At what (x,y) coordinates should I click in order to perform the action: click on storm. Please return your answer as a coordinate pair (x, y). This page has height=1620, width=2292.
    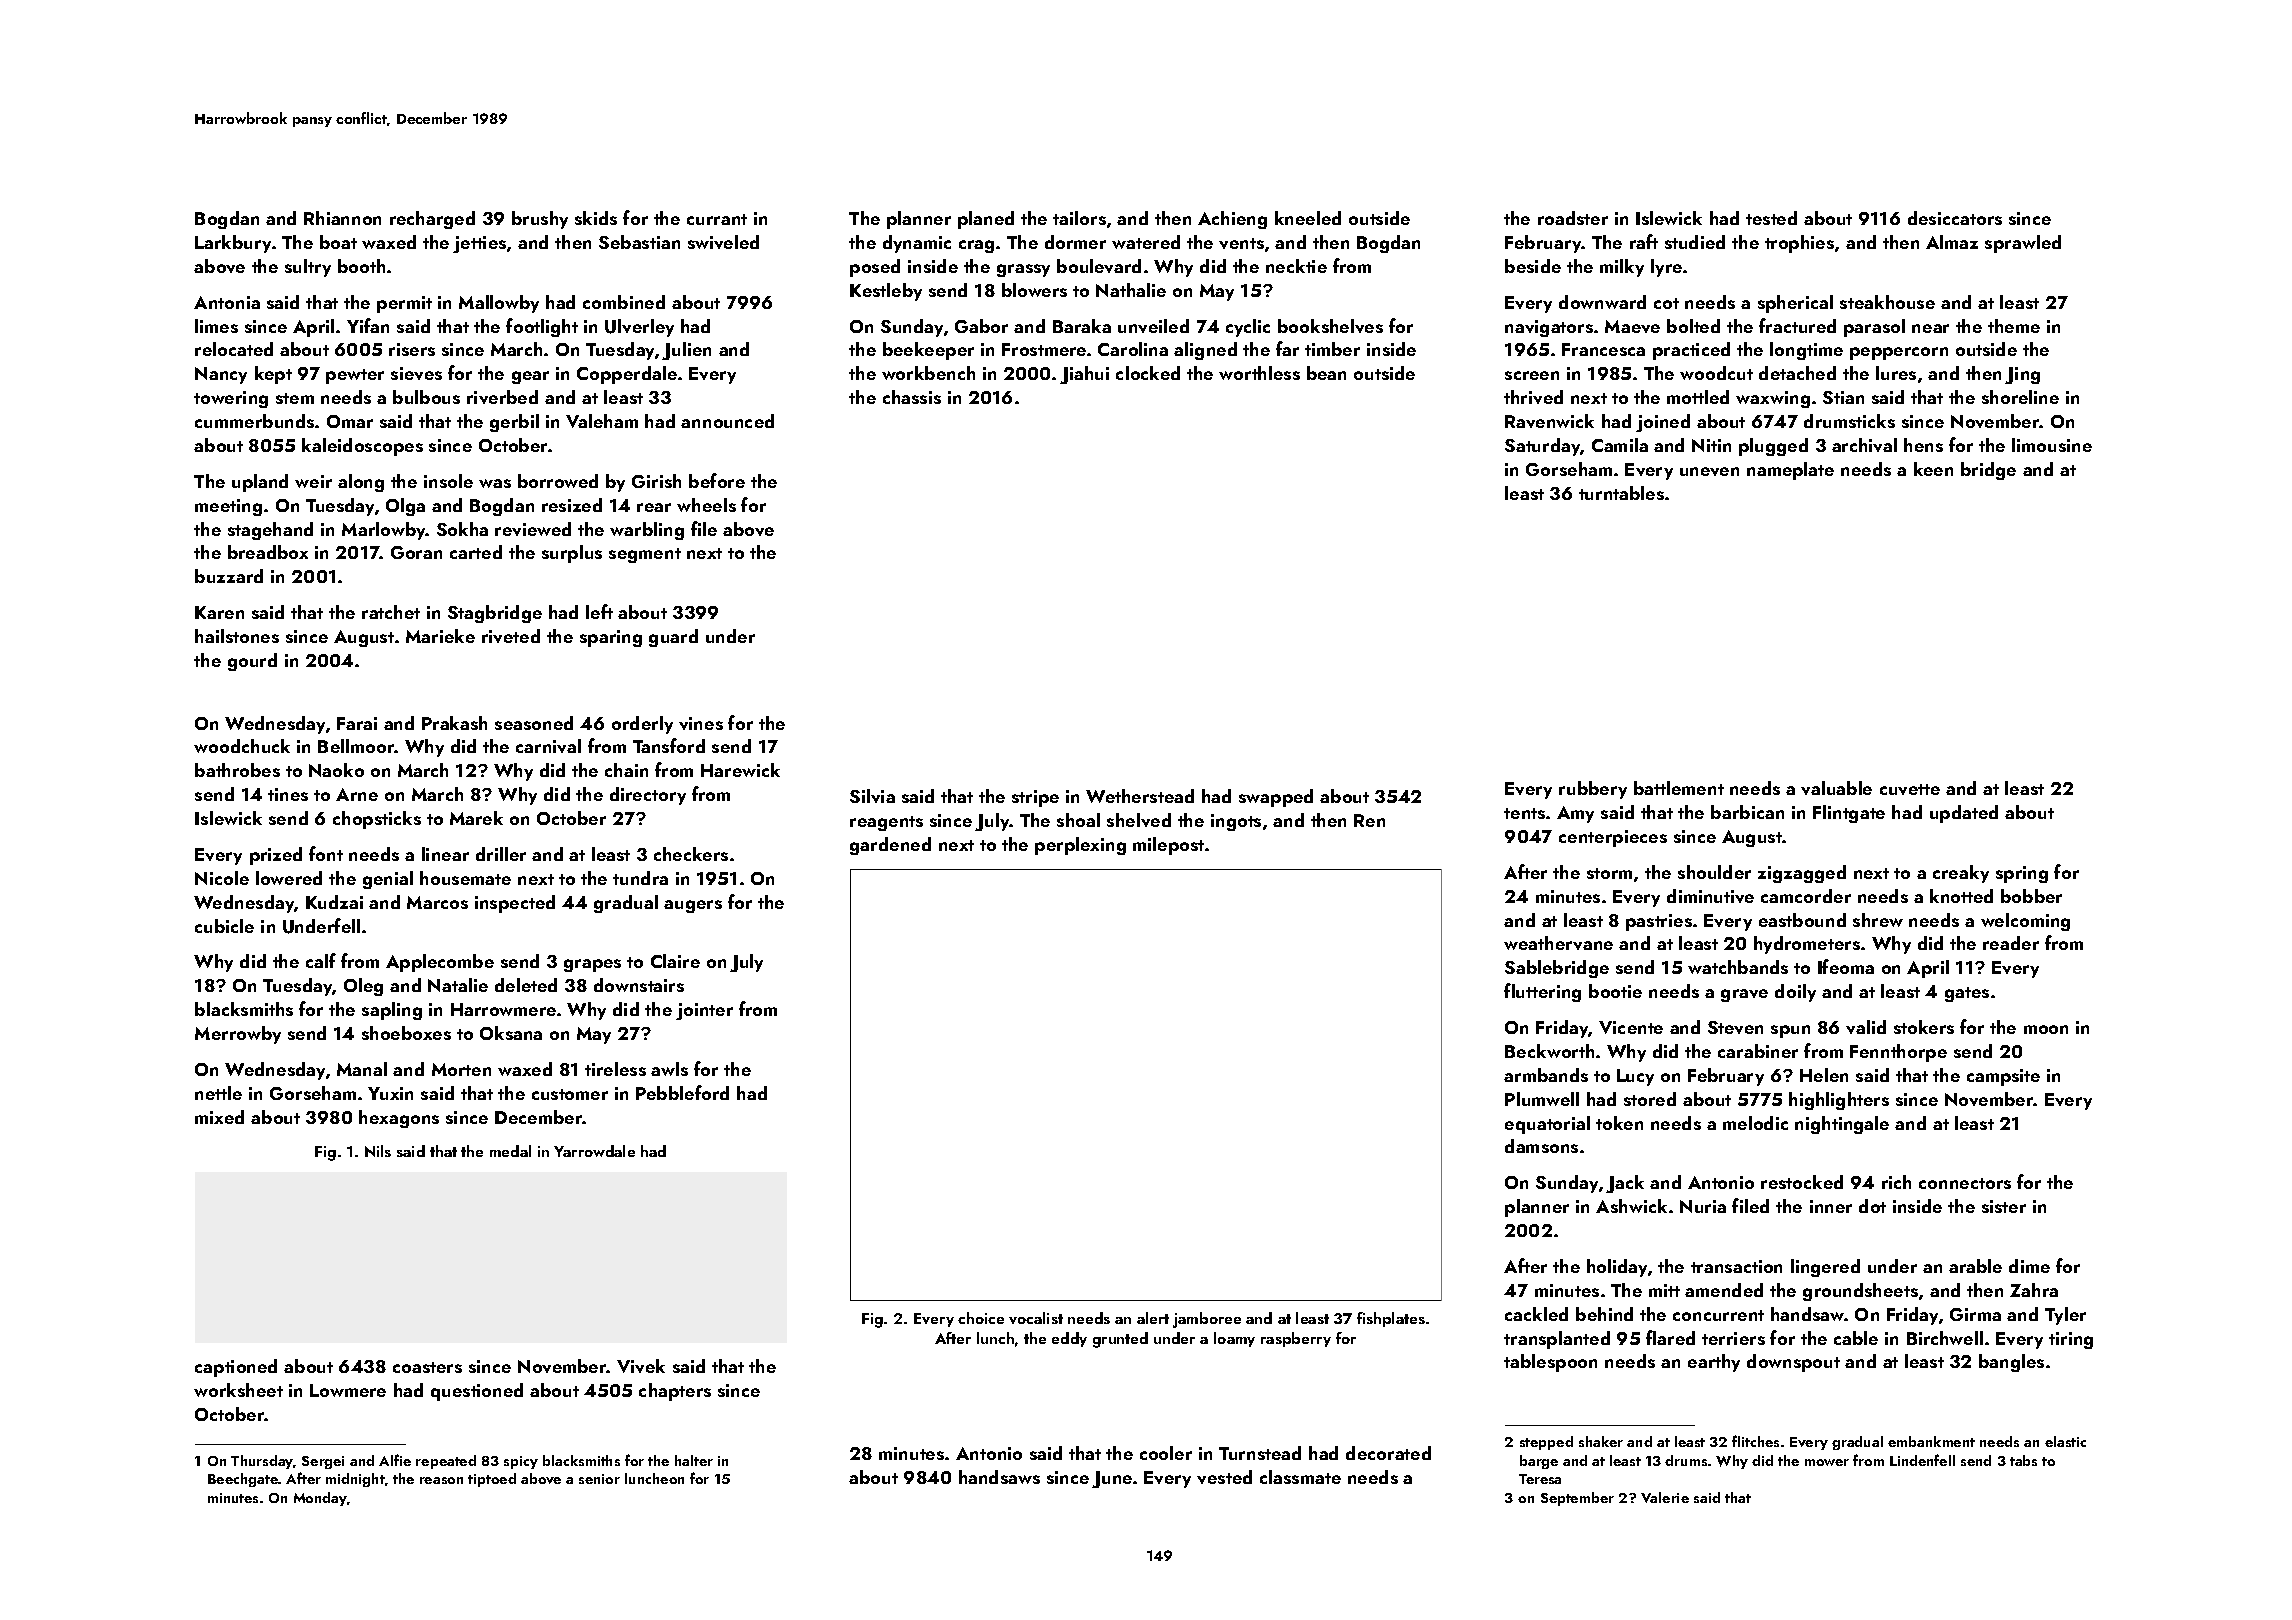
    Looking at the image, I should click on (1609, 873).
